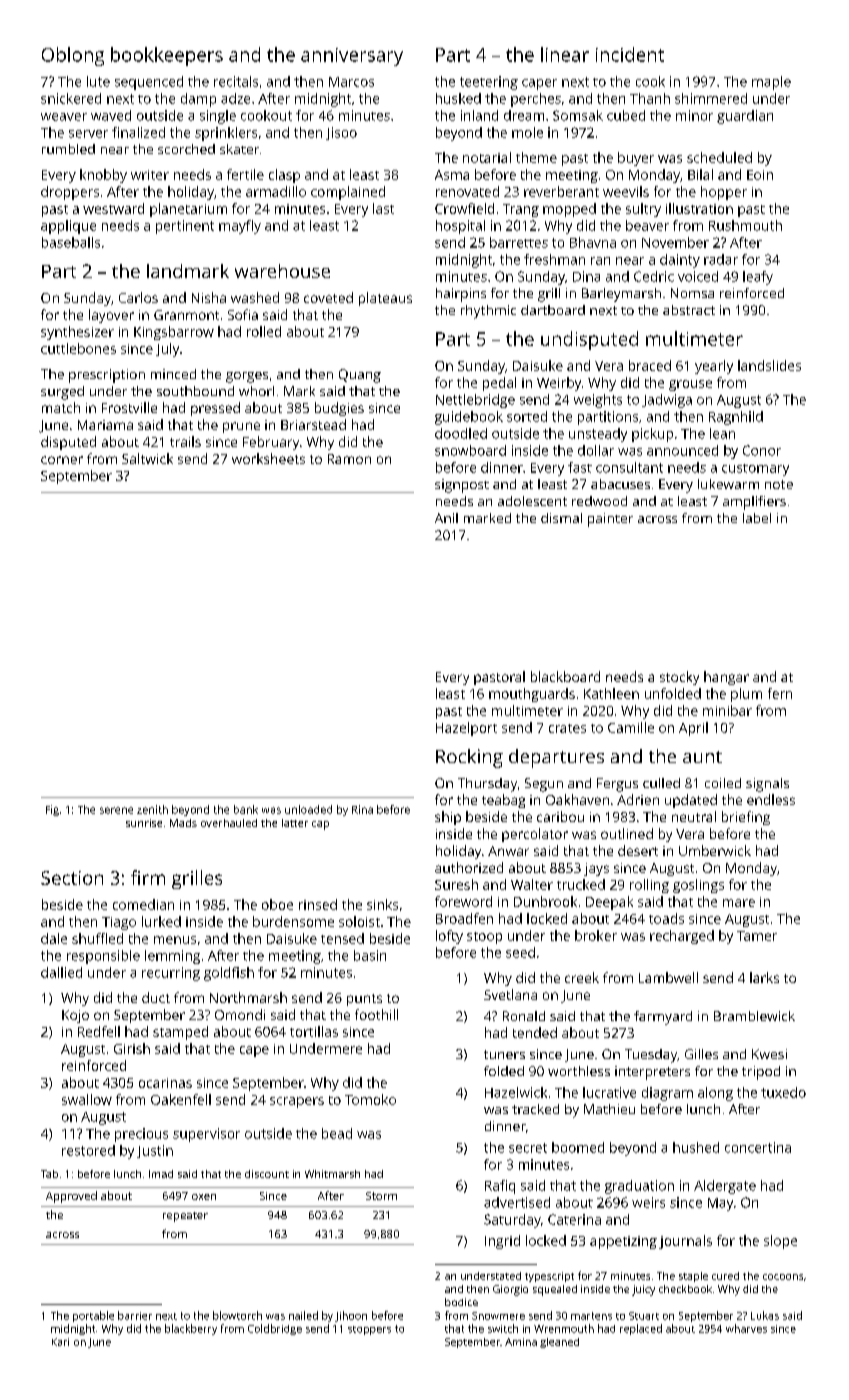 The width and height of the image is (849, 1400). Describe the element at coordinates (99, 1031) in the image. I see `Redfell` at that location.
